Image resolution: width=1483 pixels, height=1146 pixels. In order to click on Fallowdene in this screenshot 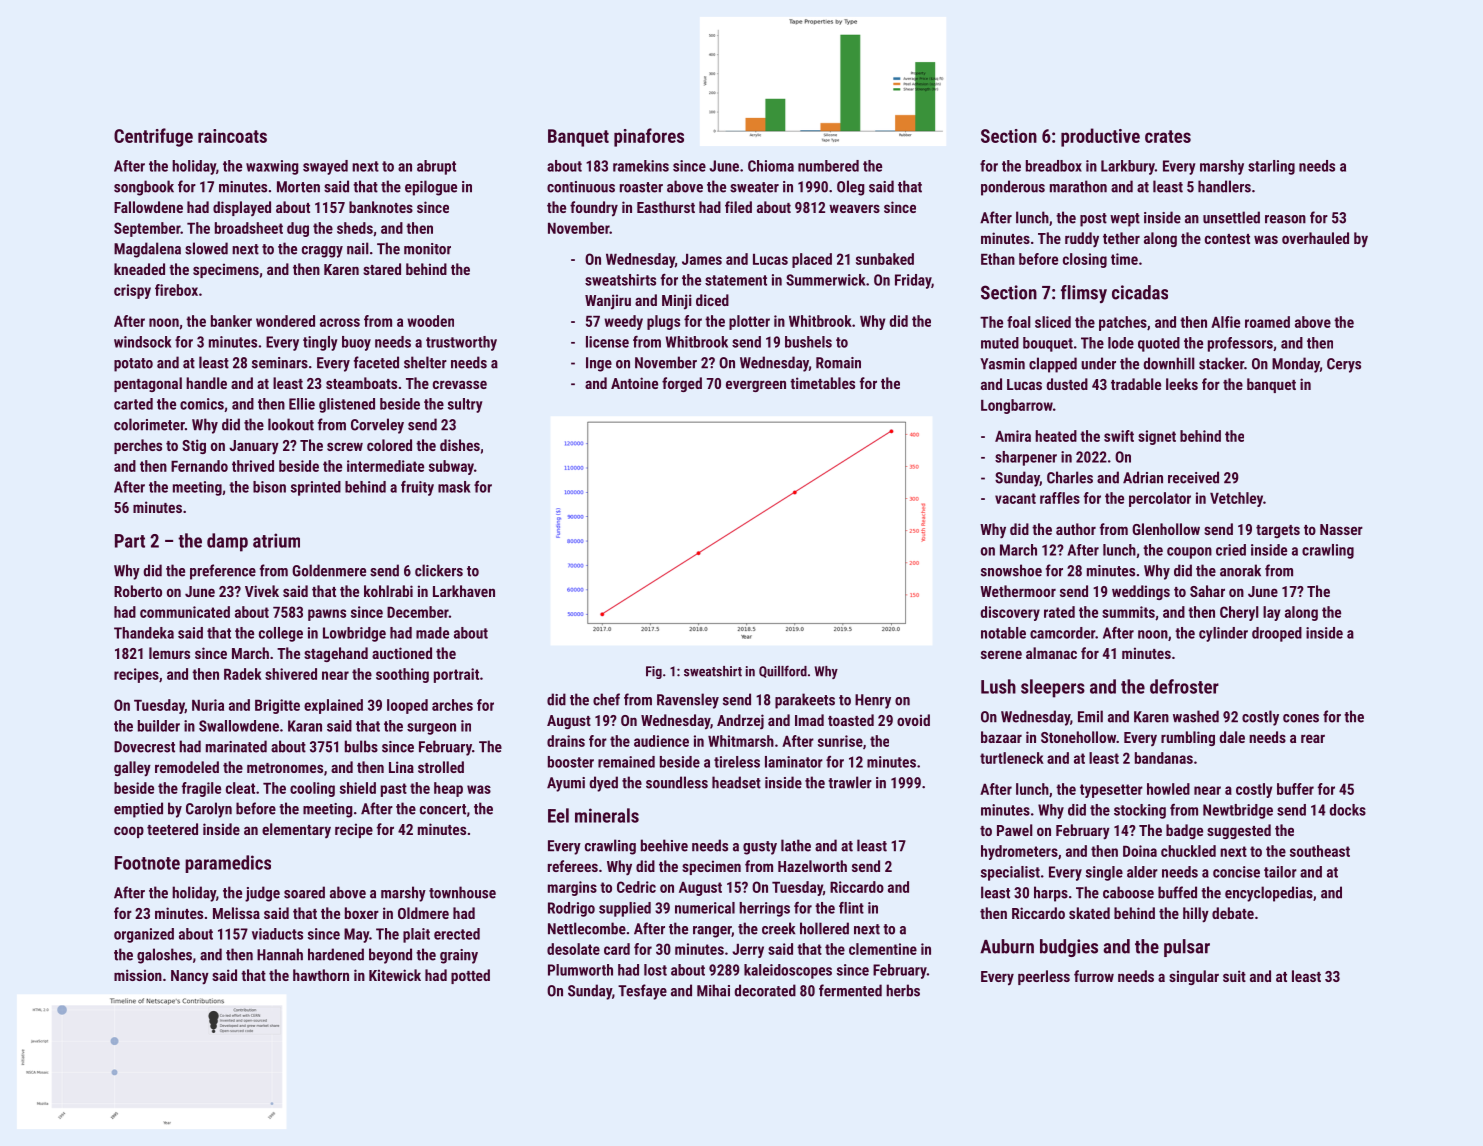, I will do `click(148, 207)`.
